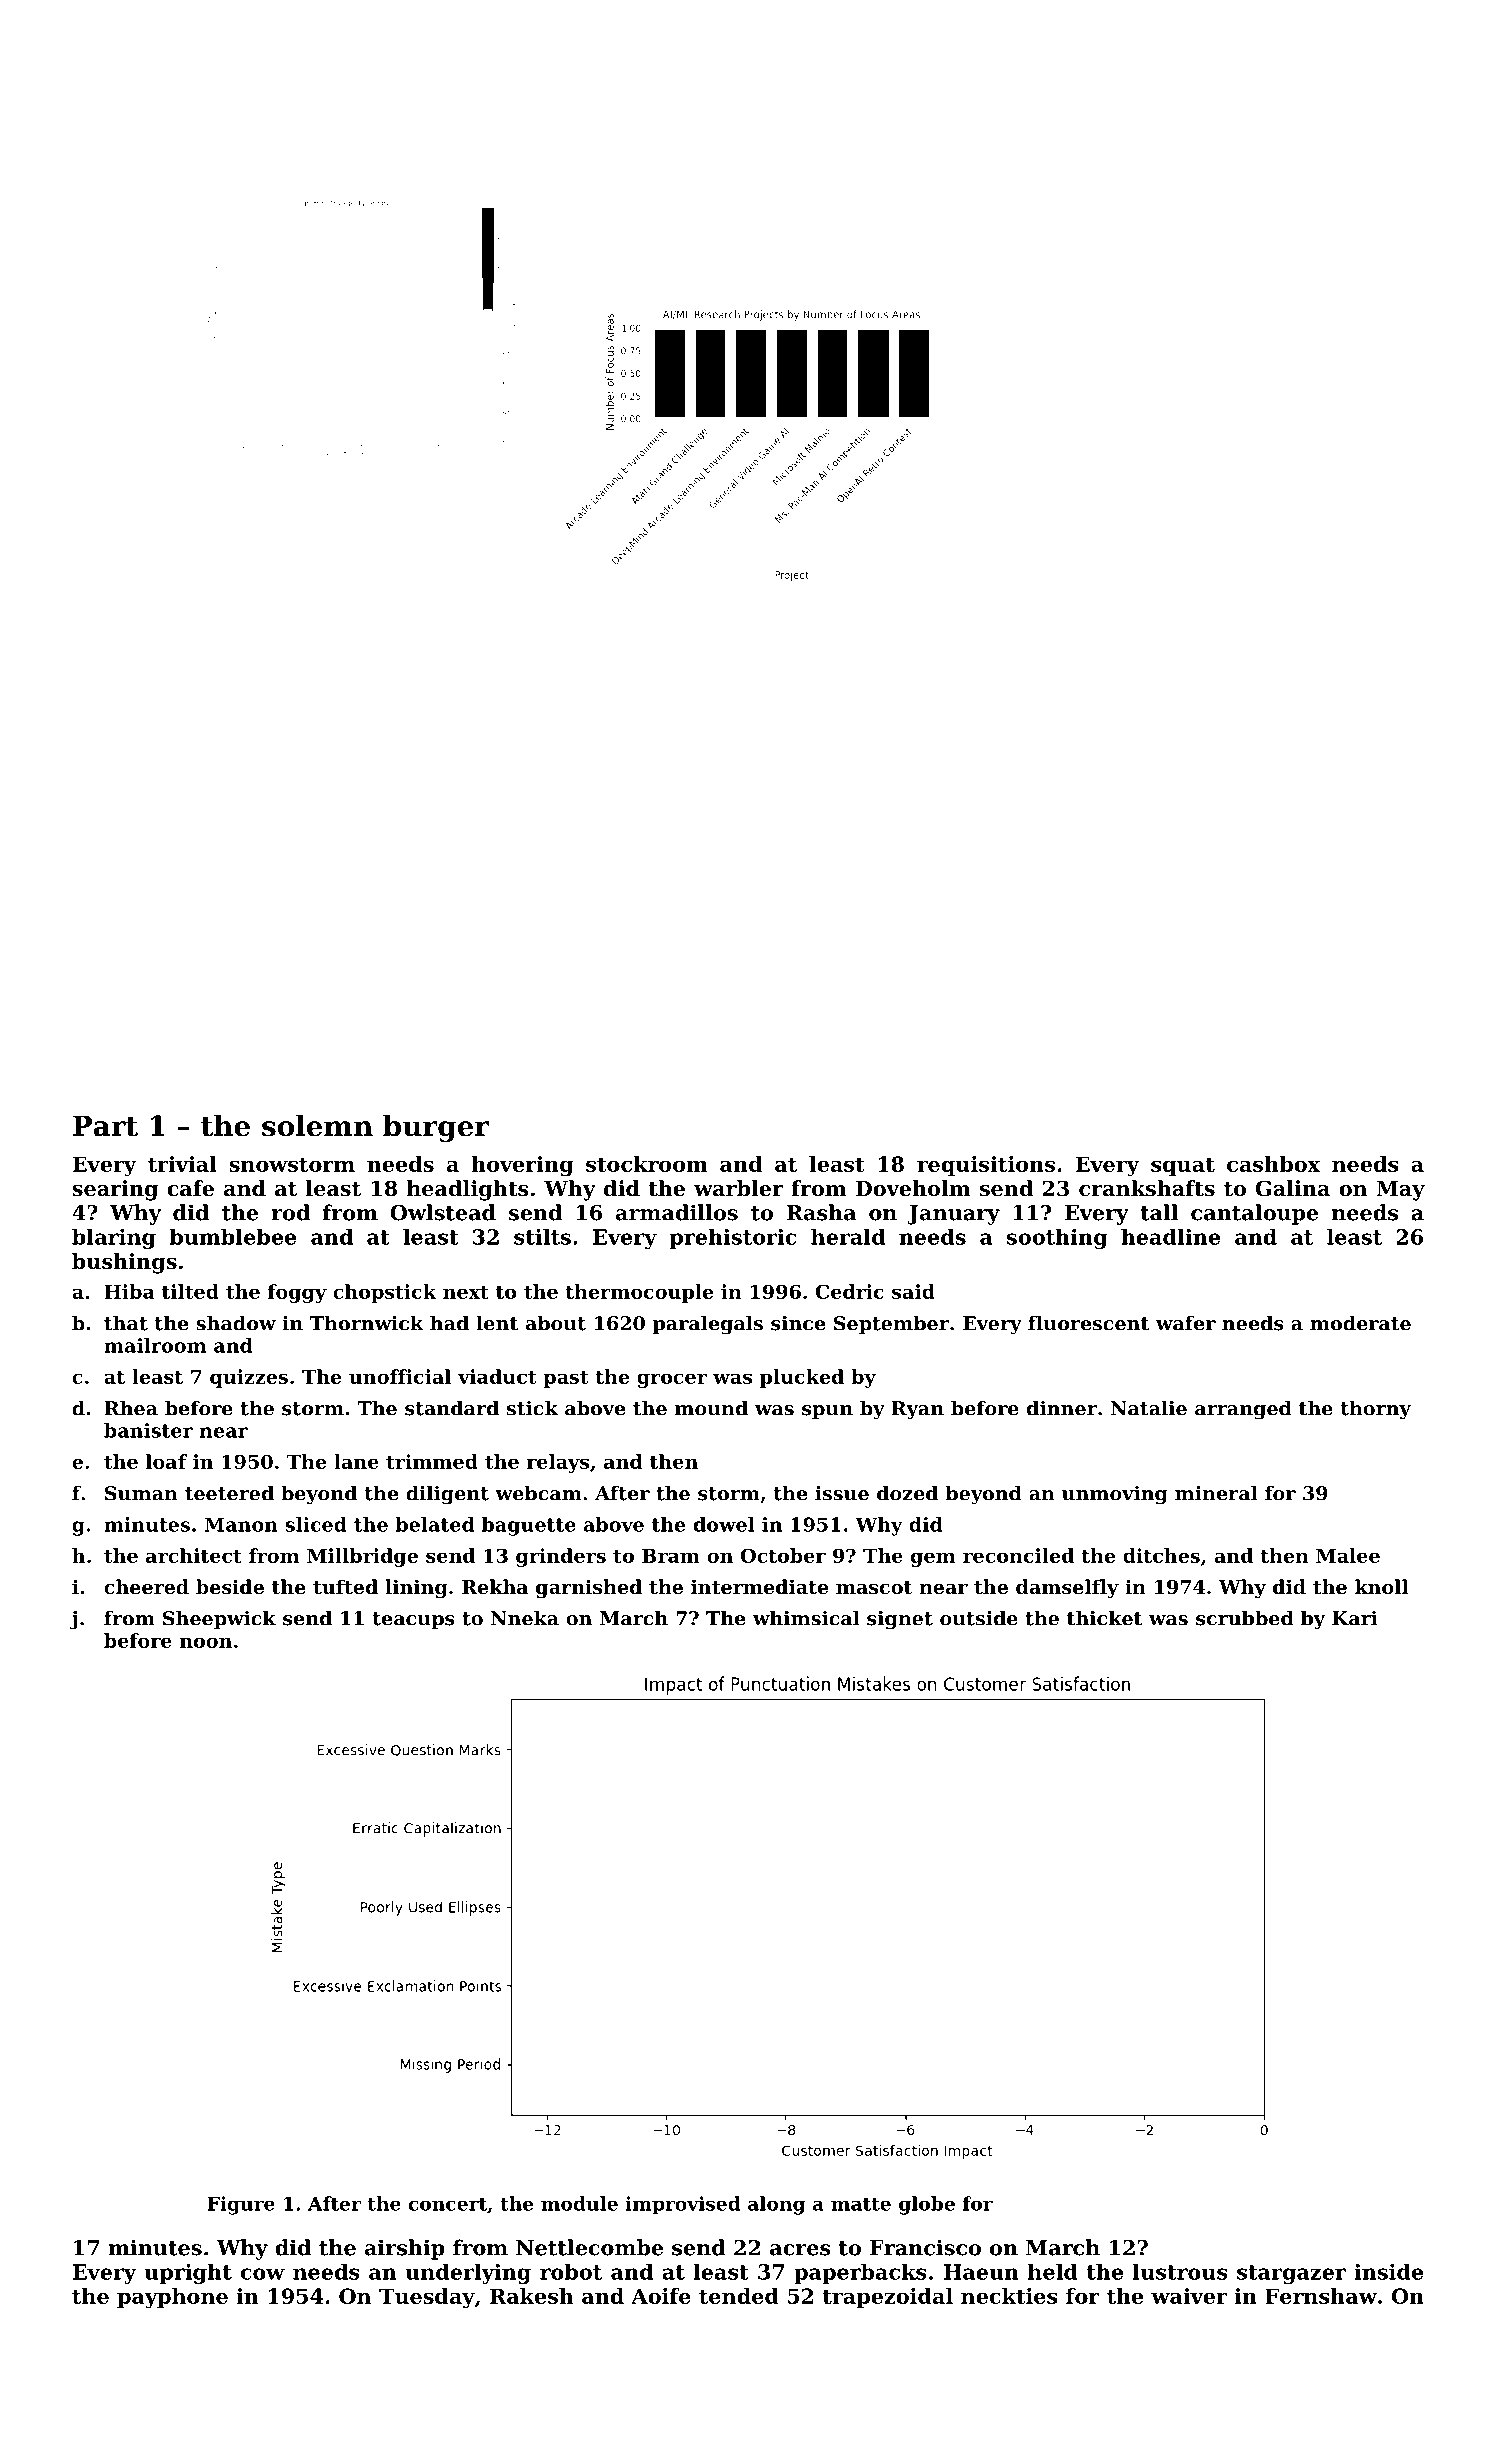  I want to click on noon, so click(206, 1642).
